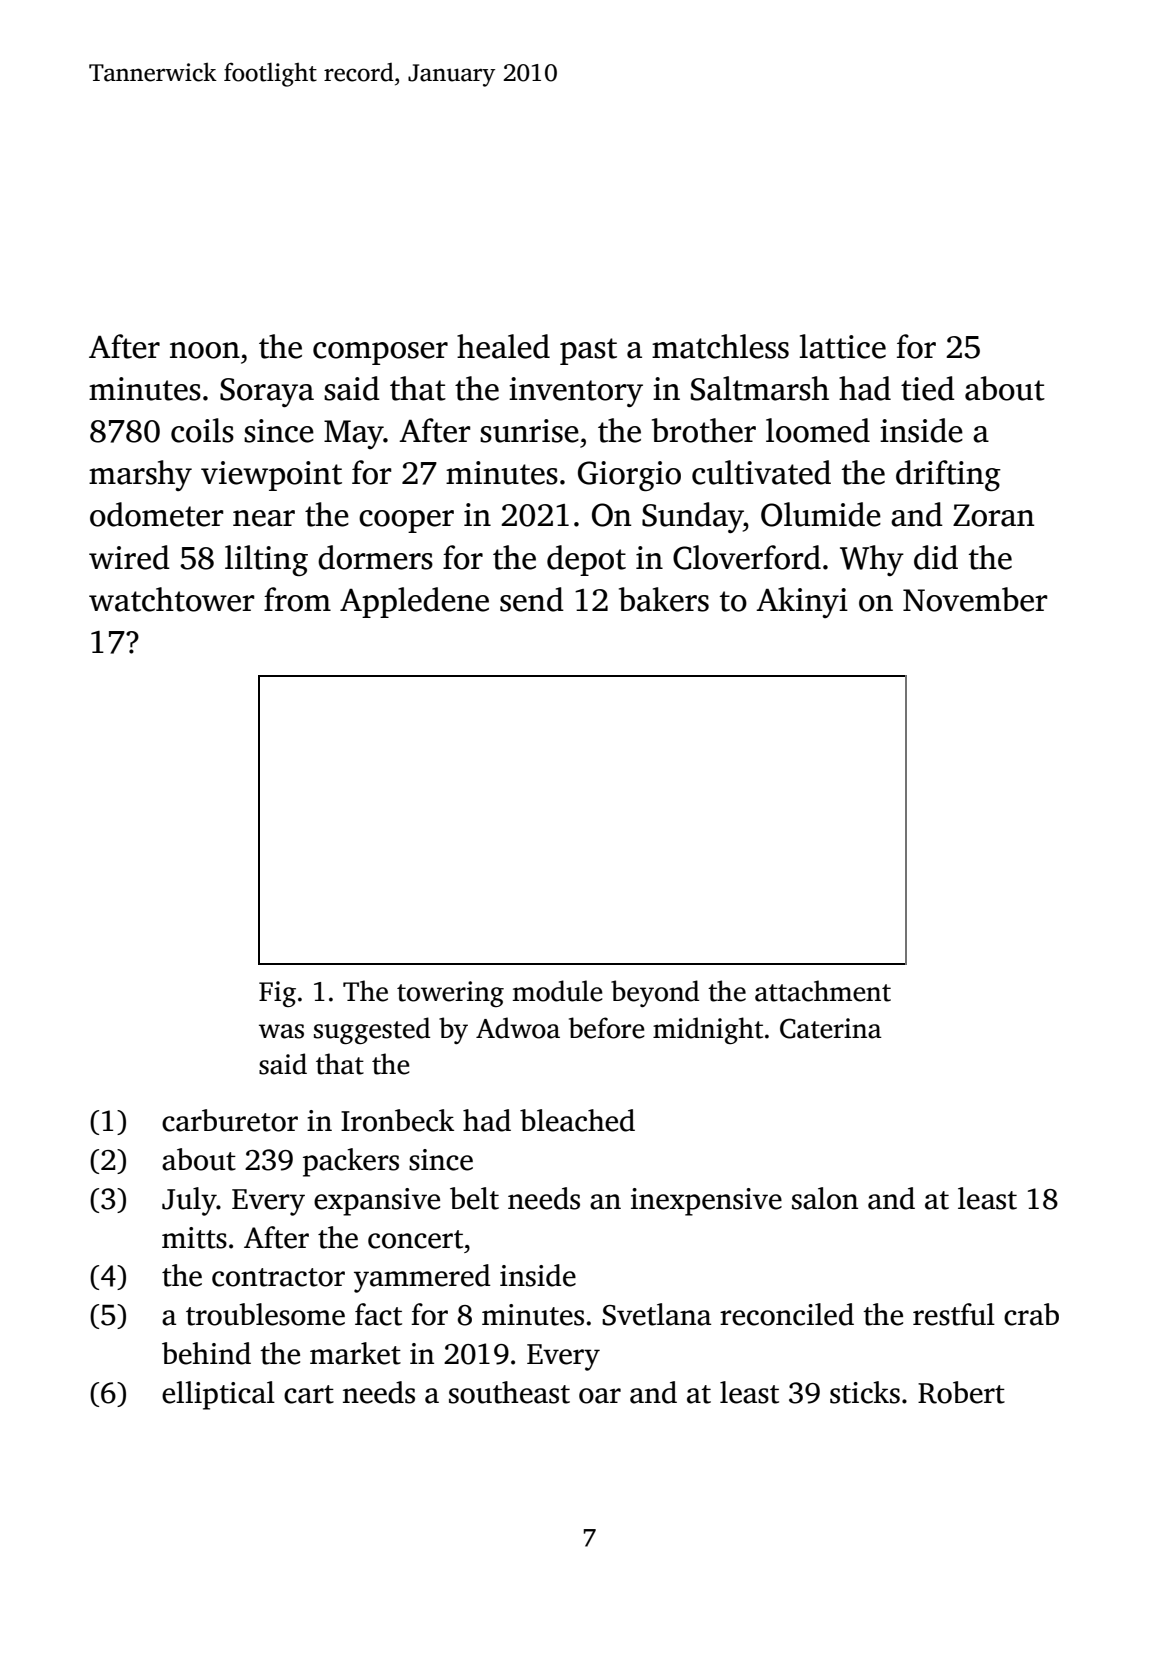 This screenshot has width=1165, height=1654. What do you see at coordinates (267, 392) in the screenshot?
I see `Soraya` at bounding box center [267, 392].
